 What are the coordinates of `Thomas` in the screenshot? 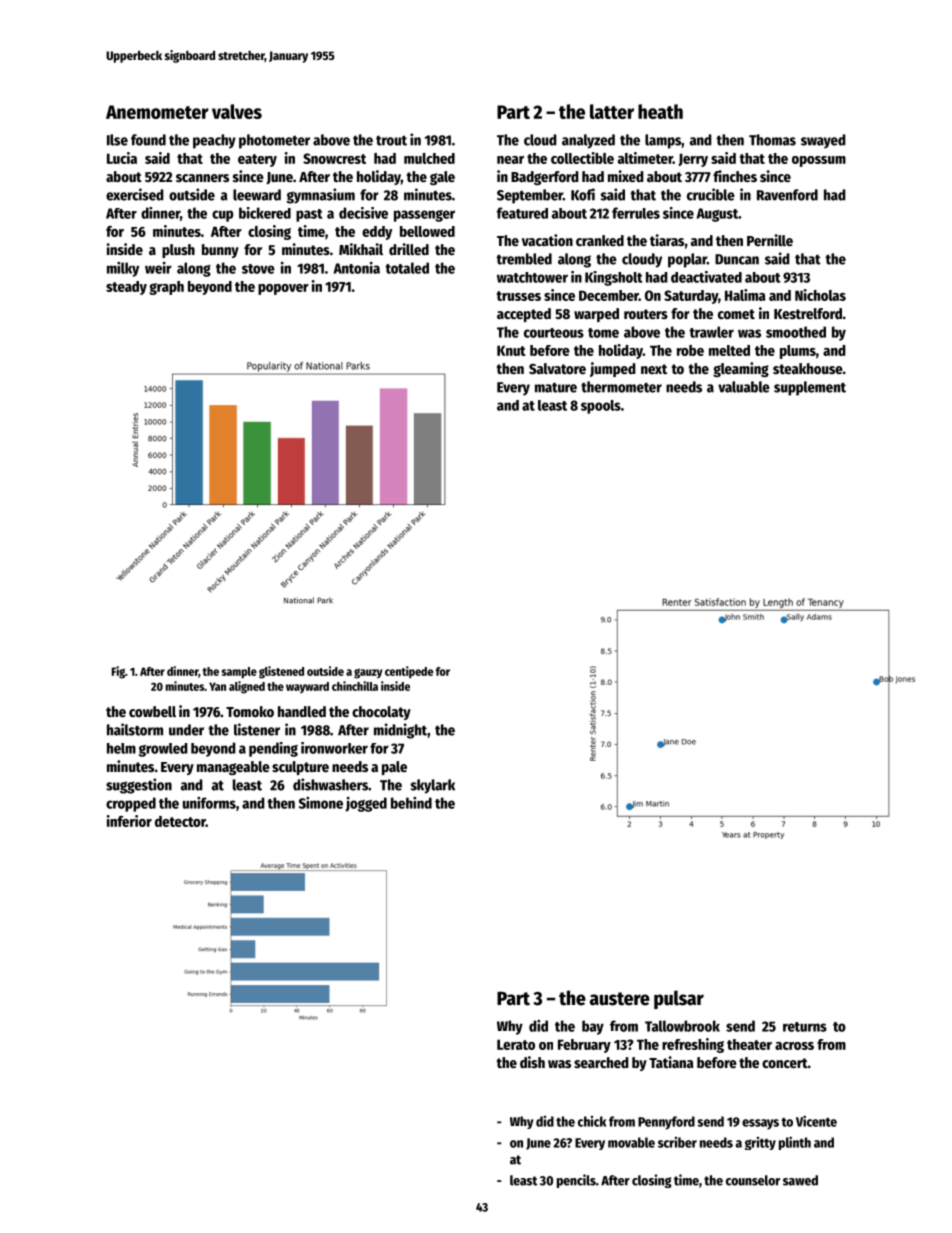 It's located at (772, 140).
